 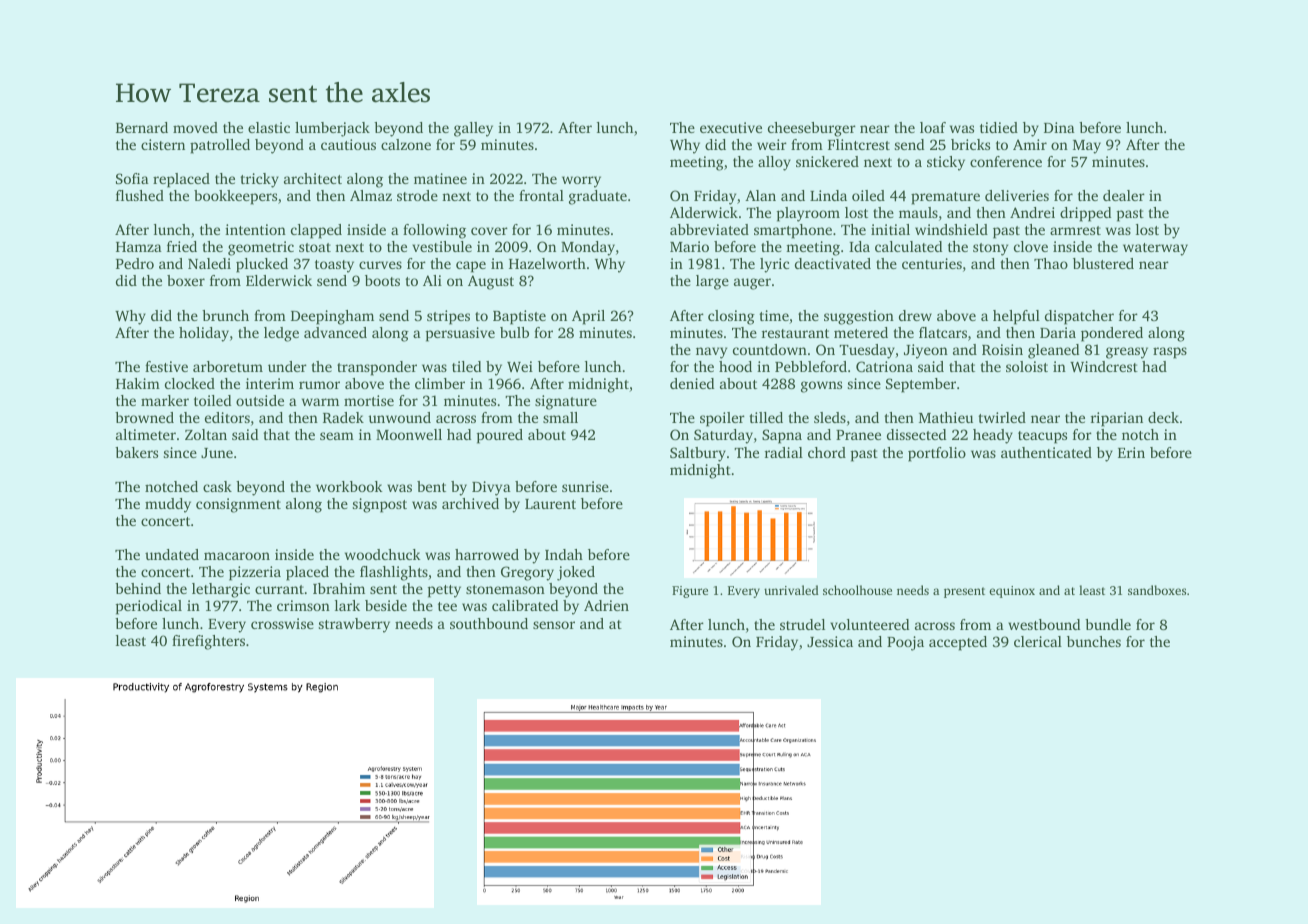 What do you see at coordinates (417, 195) in the screenshot?
I see `strode` at bounding box center [417, 195].
